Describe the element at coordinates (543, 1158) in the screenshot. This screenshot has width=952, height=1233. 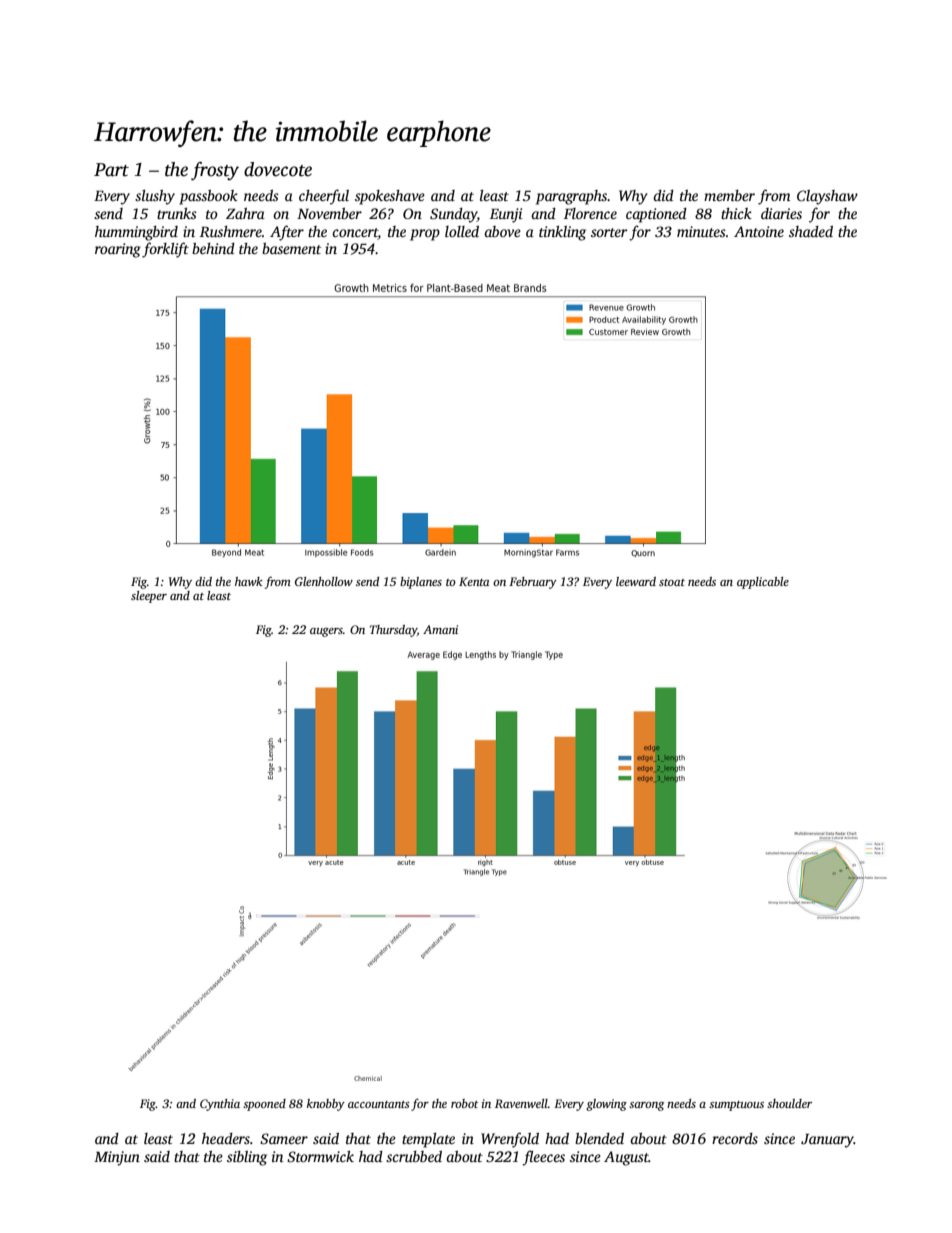
I see `fleeces` at that location.
